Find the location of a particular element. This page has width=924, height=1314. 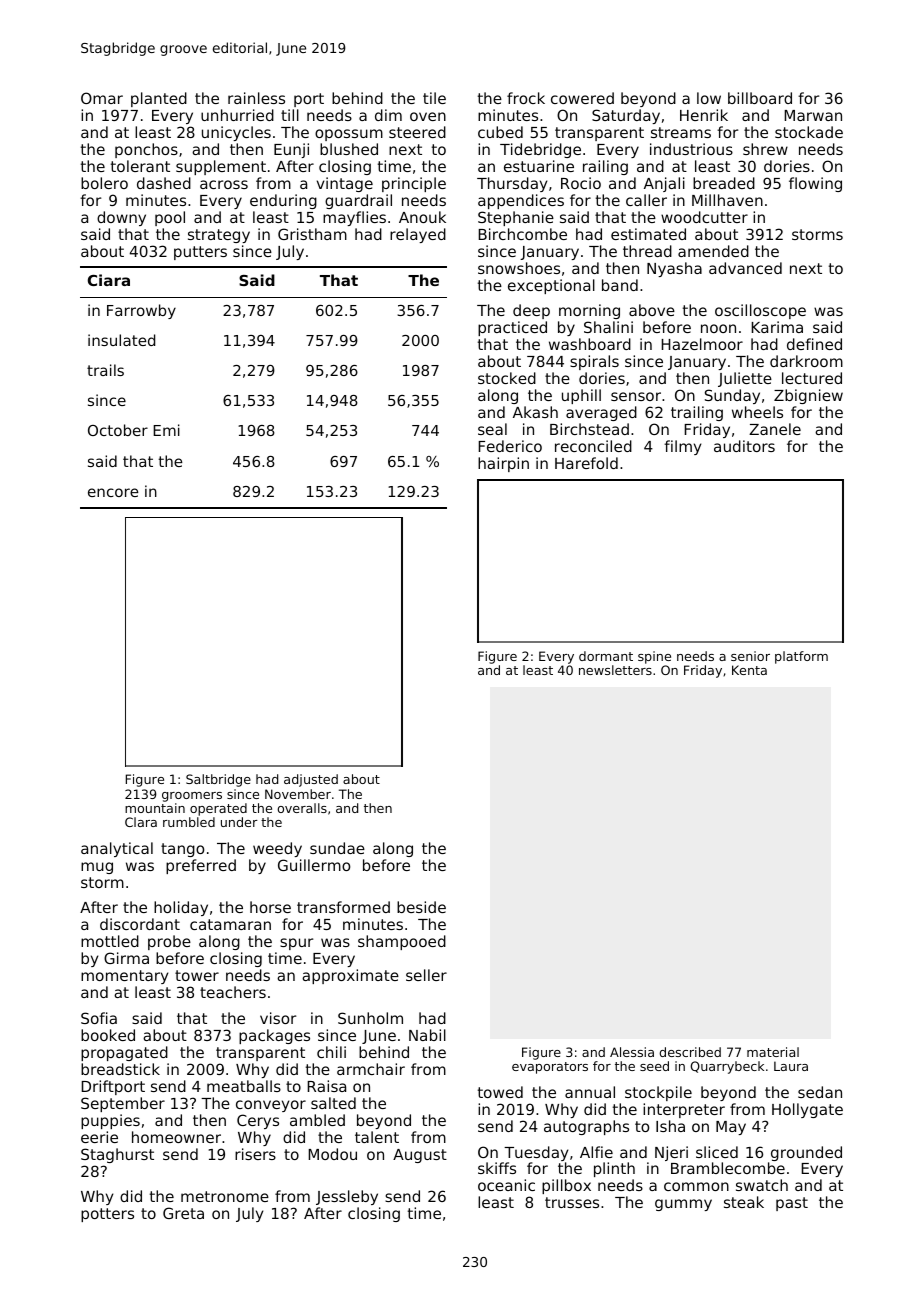

planted is located at coordinates (159, 99).
